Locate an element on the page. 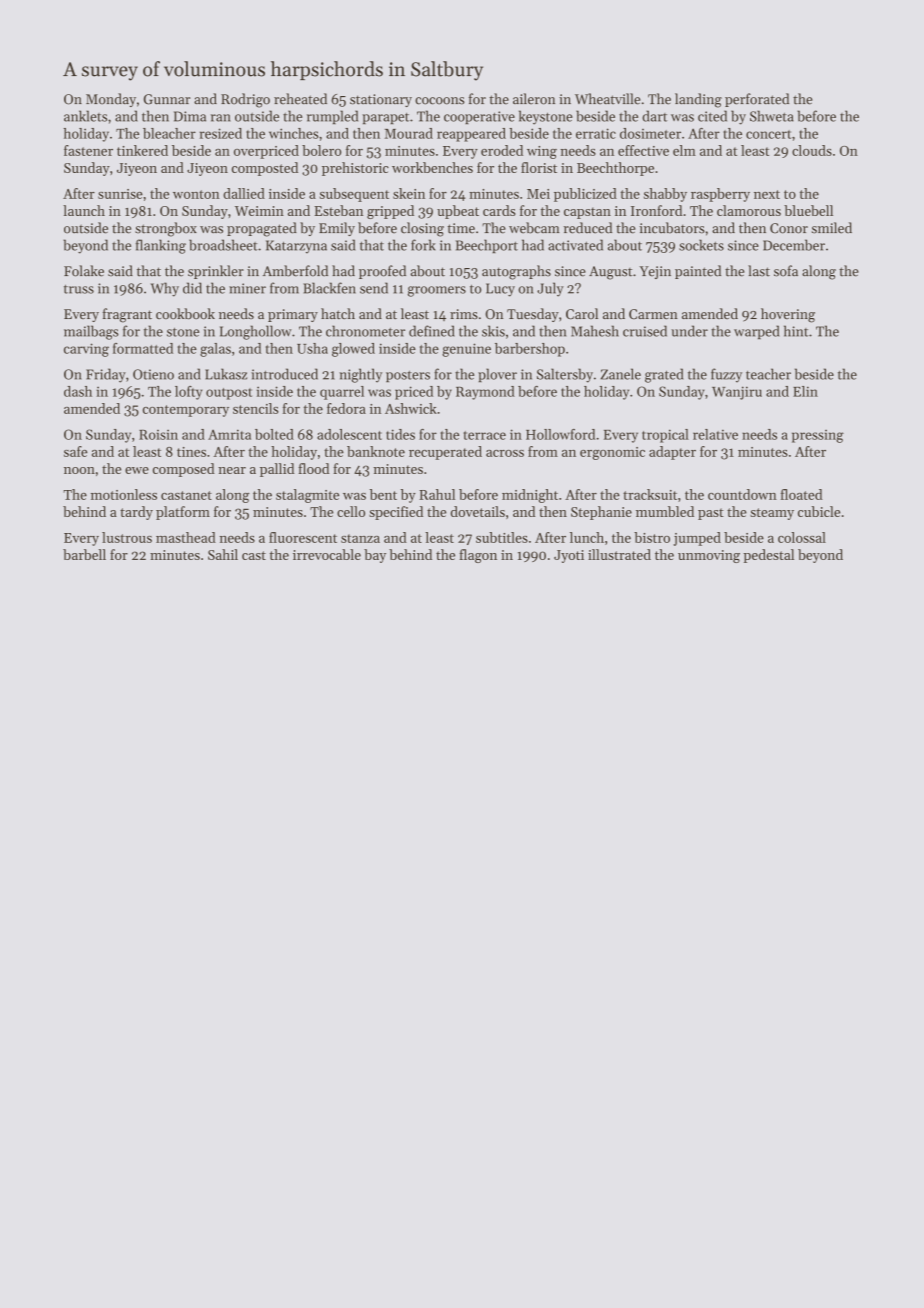 This page has width=924, height=1308. primary is located at coordinates (293, 315).
